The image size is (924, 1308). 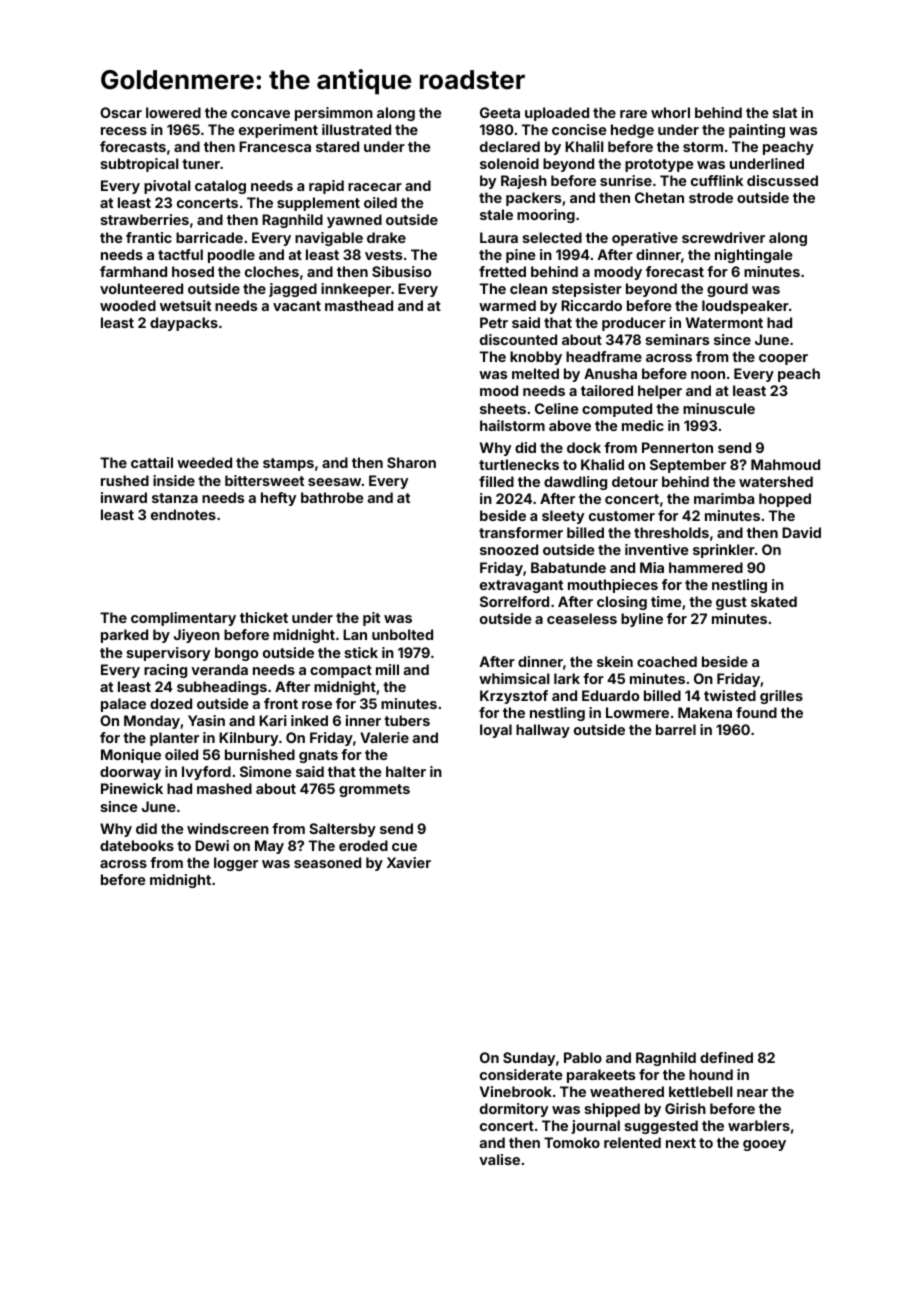 I want to click on valise, so click(x=499, y=1159).
